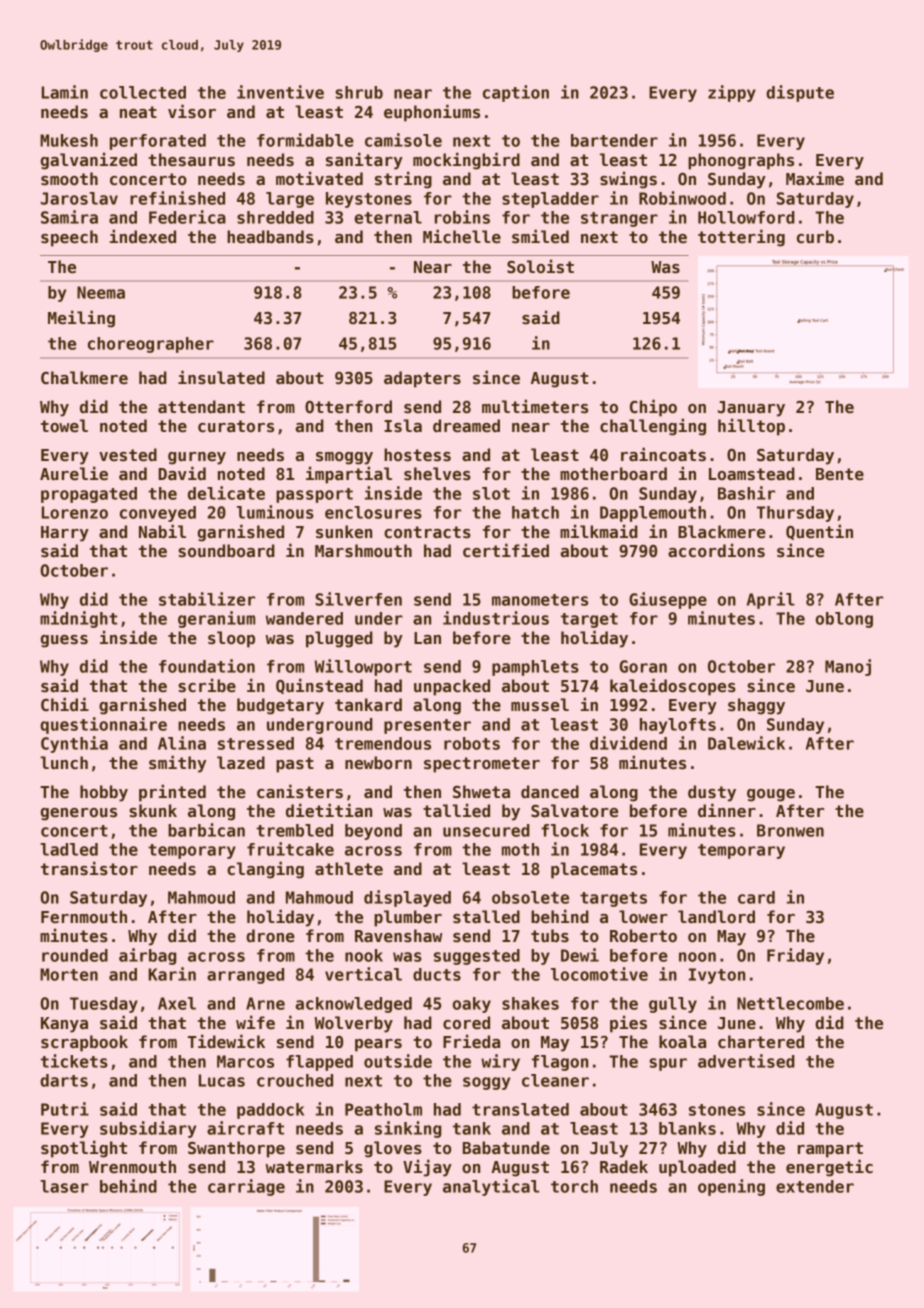 This screenshot has height=1308, width=924. Describe the element at coordinates (348, 407) in the screenshot. I see `Otterford` at that location.
